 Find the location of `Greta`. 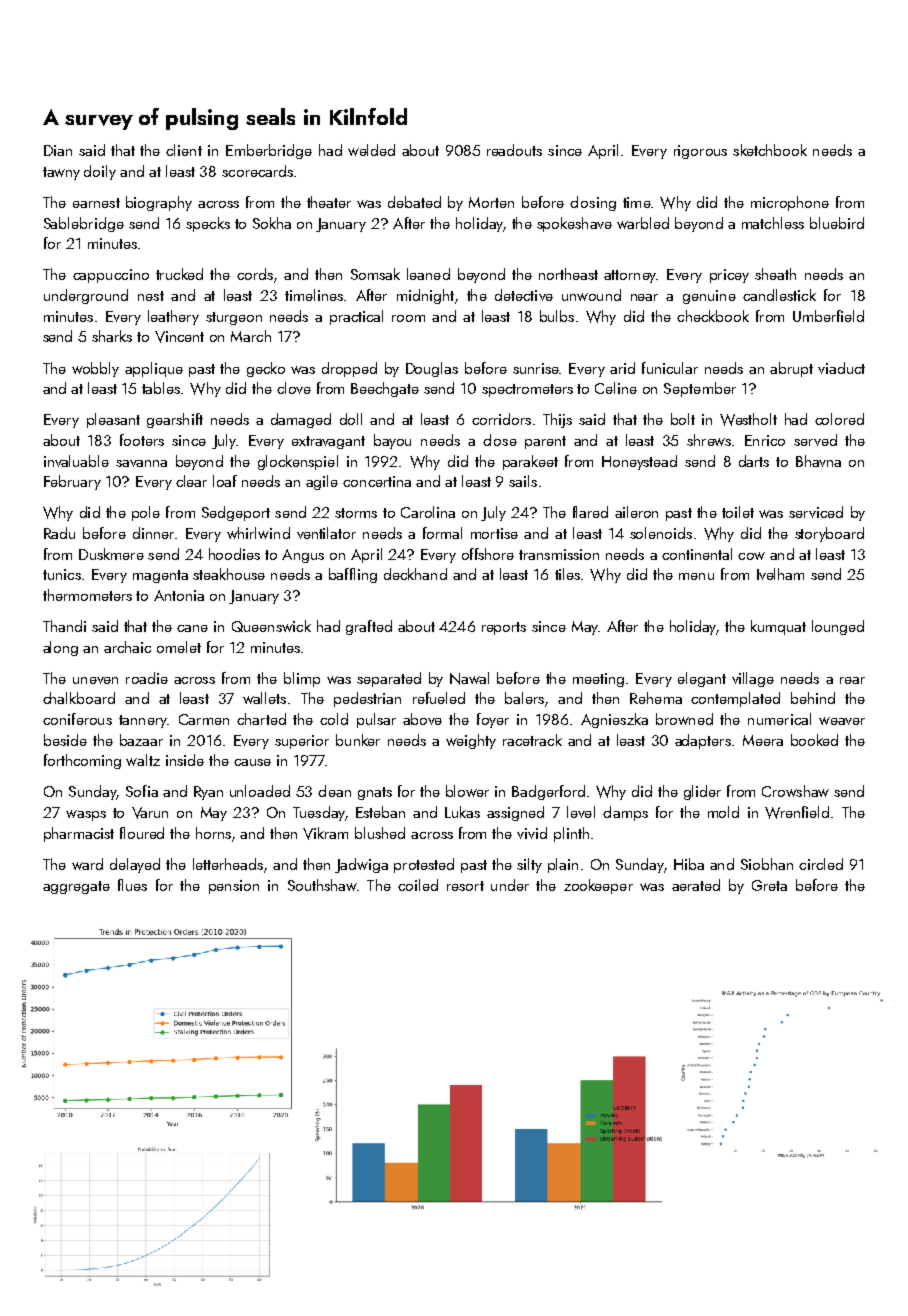

Greta is located at coordinates (769, 885).
